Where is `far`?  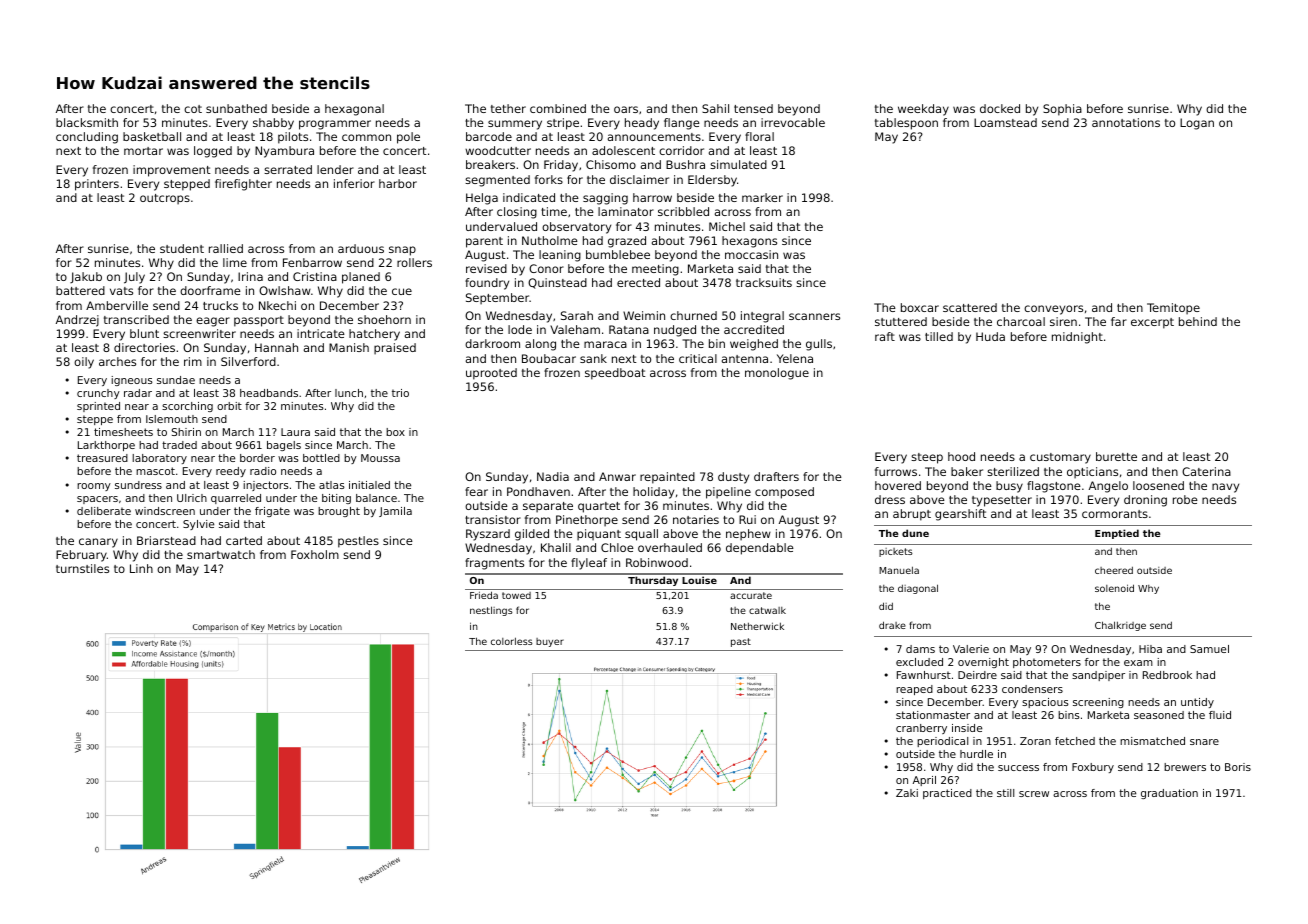 far is located at coordinates (1119, 321).
